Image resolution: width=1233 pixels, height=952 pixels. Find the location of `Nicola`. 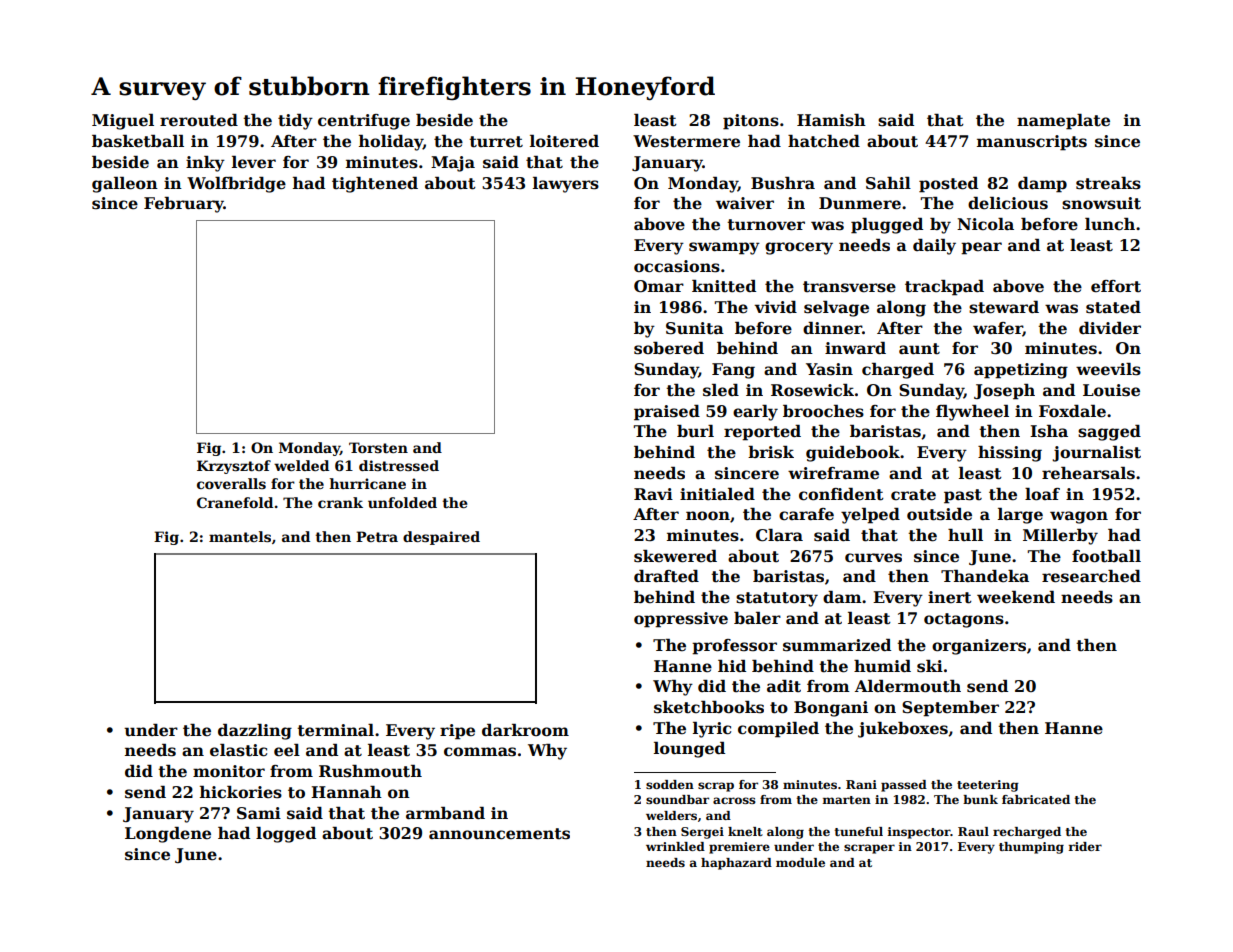

Nicola is located at coordinates (985, 224).
